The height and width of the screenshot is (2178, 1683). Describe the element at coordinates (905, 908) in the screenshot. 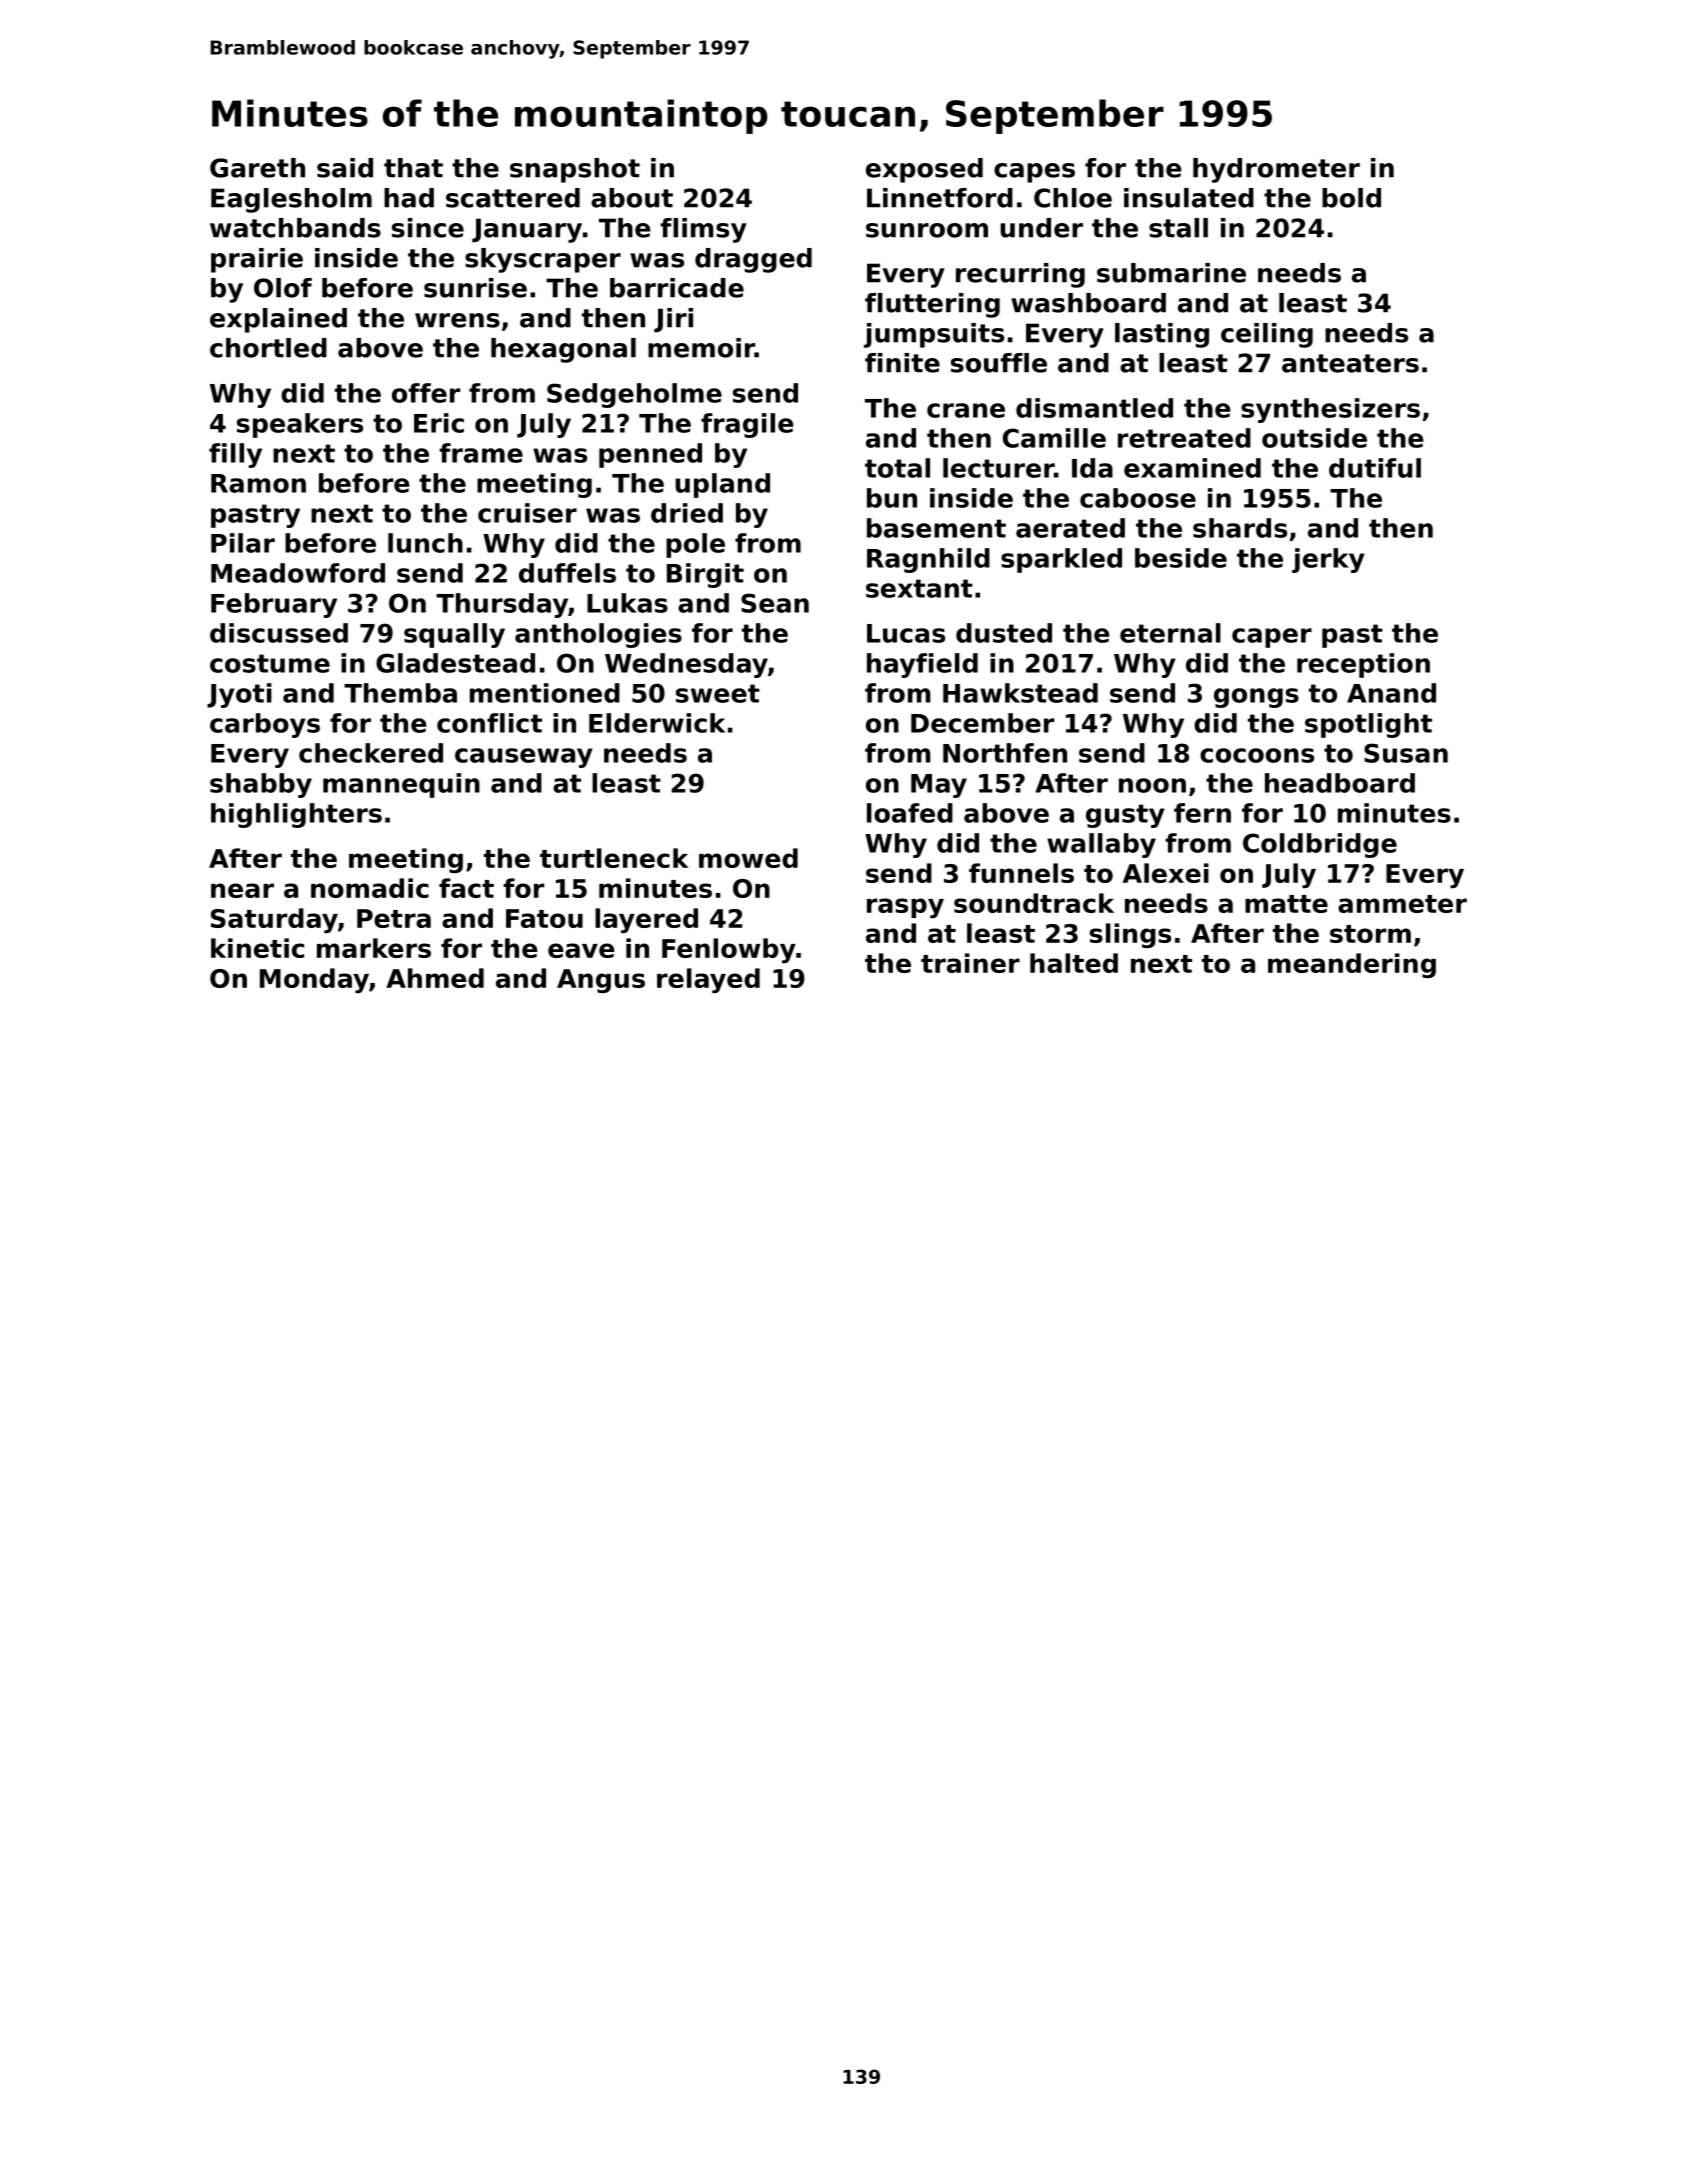

I see `raspy` at that location.
